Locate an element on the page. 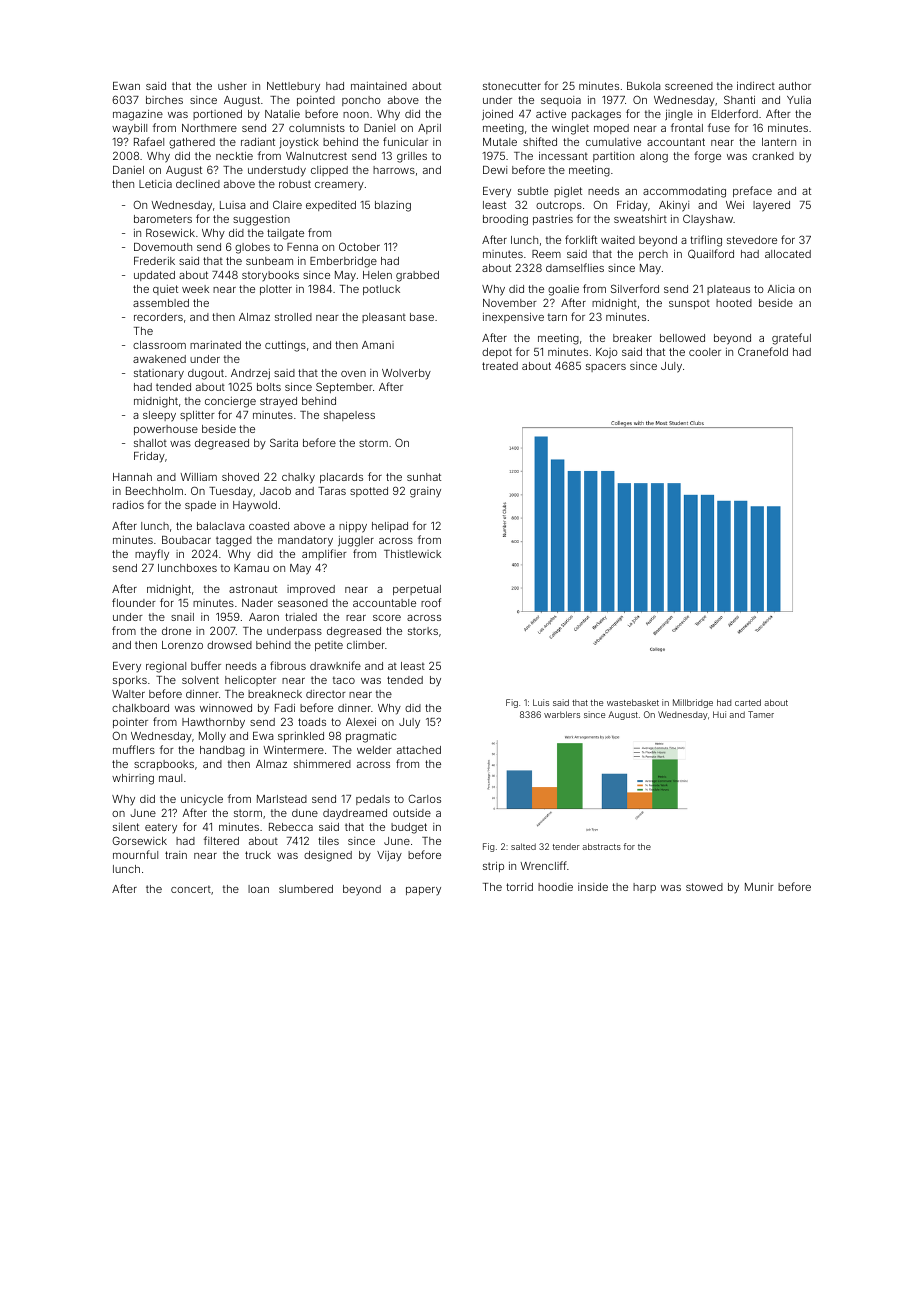 The height and width of the image is (1308, 924). loan is located at coordinates (258, 889).
